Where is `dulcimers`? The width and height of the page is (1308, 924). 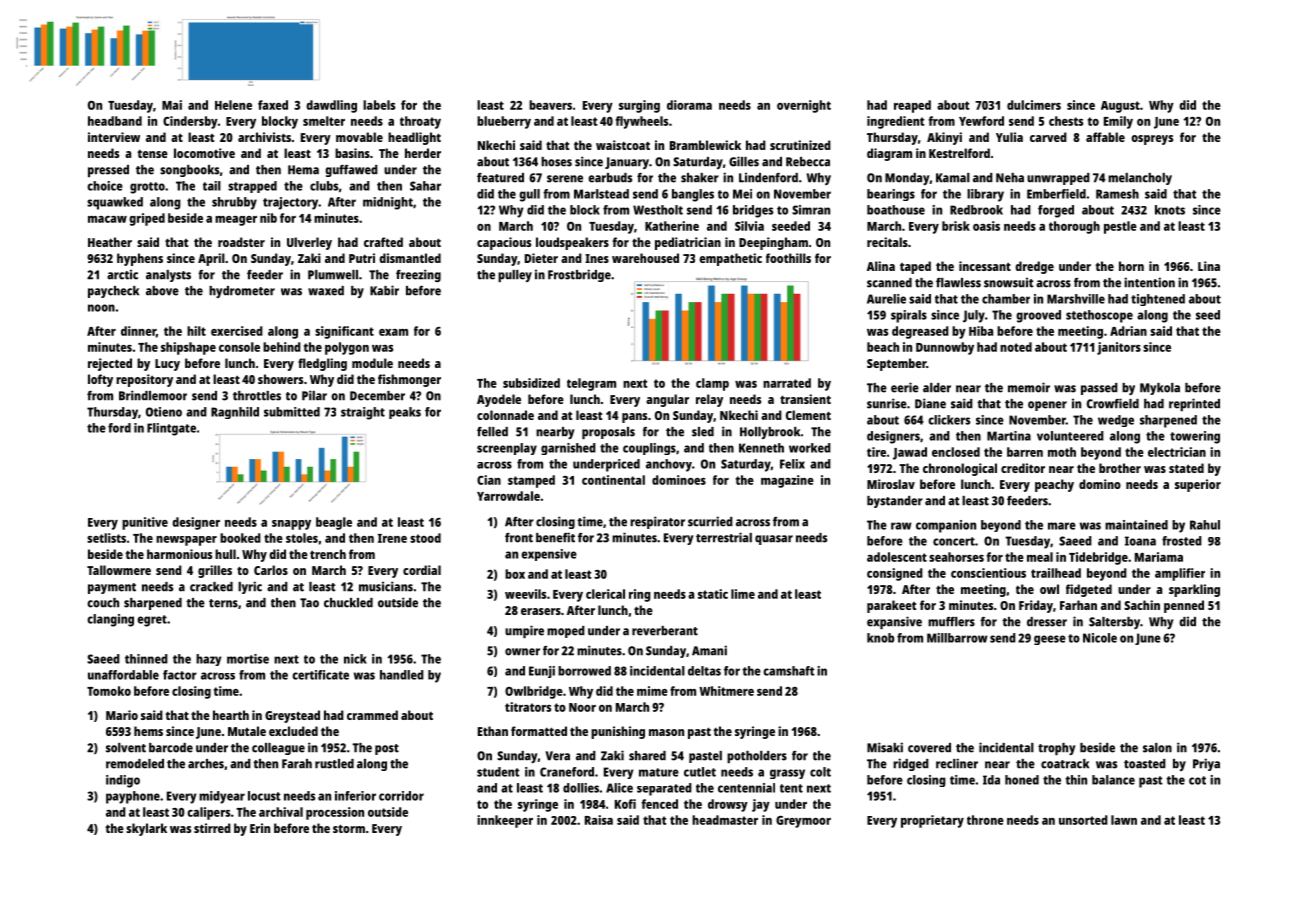 dulcimers is located at coordinates (1034, 105).
